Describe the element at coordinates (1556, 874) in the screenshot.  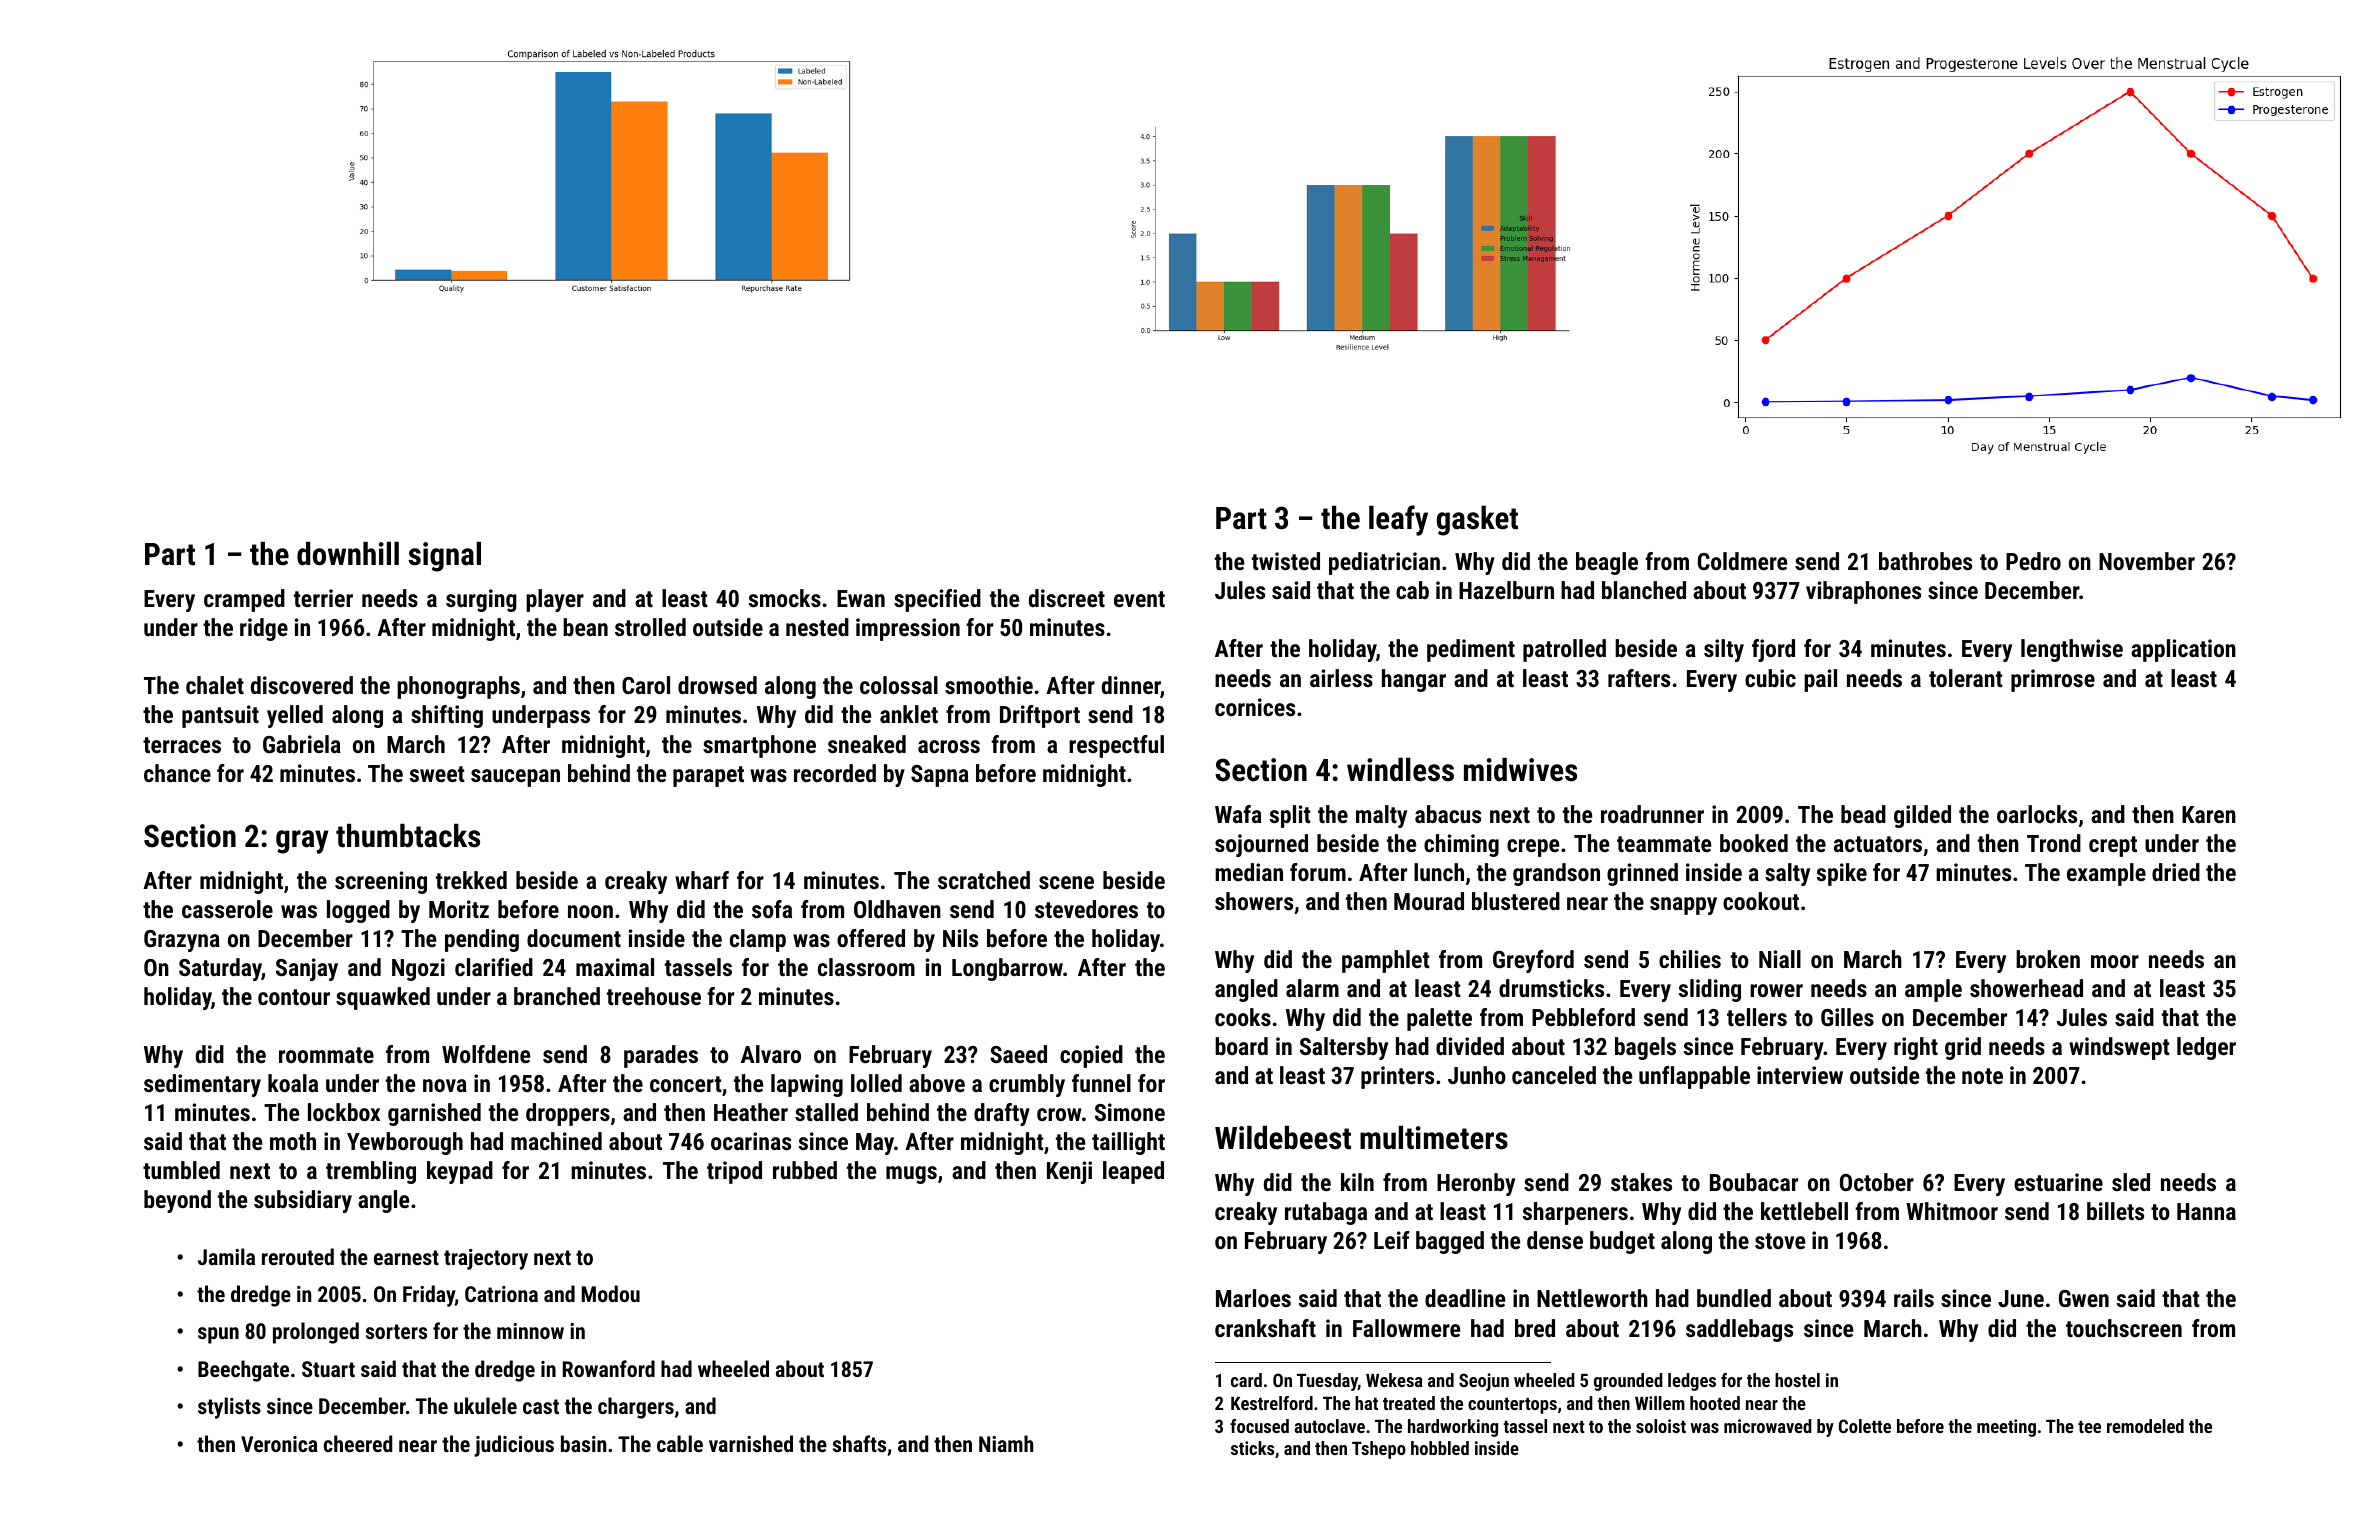
I see `grandson` at that location.
